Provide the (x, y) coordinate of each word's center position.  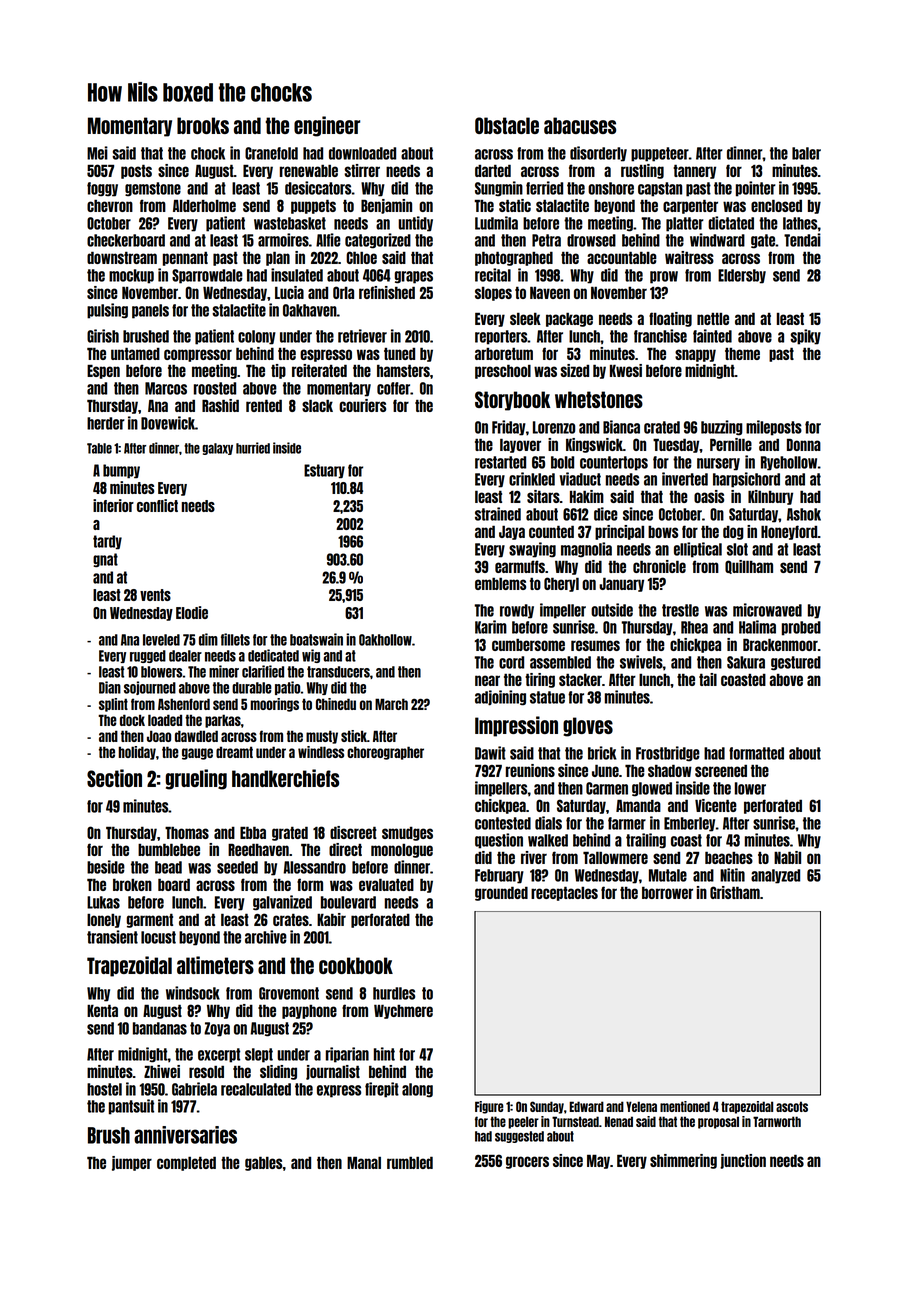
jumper (132, 1163)
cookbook (356, 965)
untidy (415, 224)
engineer (327, 126)
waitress (689, 257)
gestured (796, 663)
